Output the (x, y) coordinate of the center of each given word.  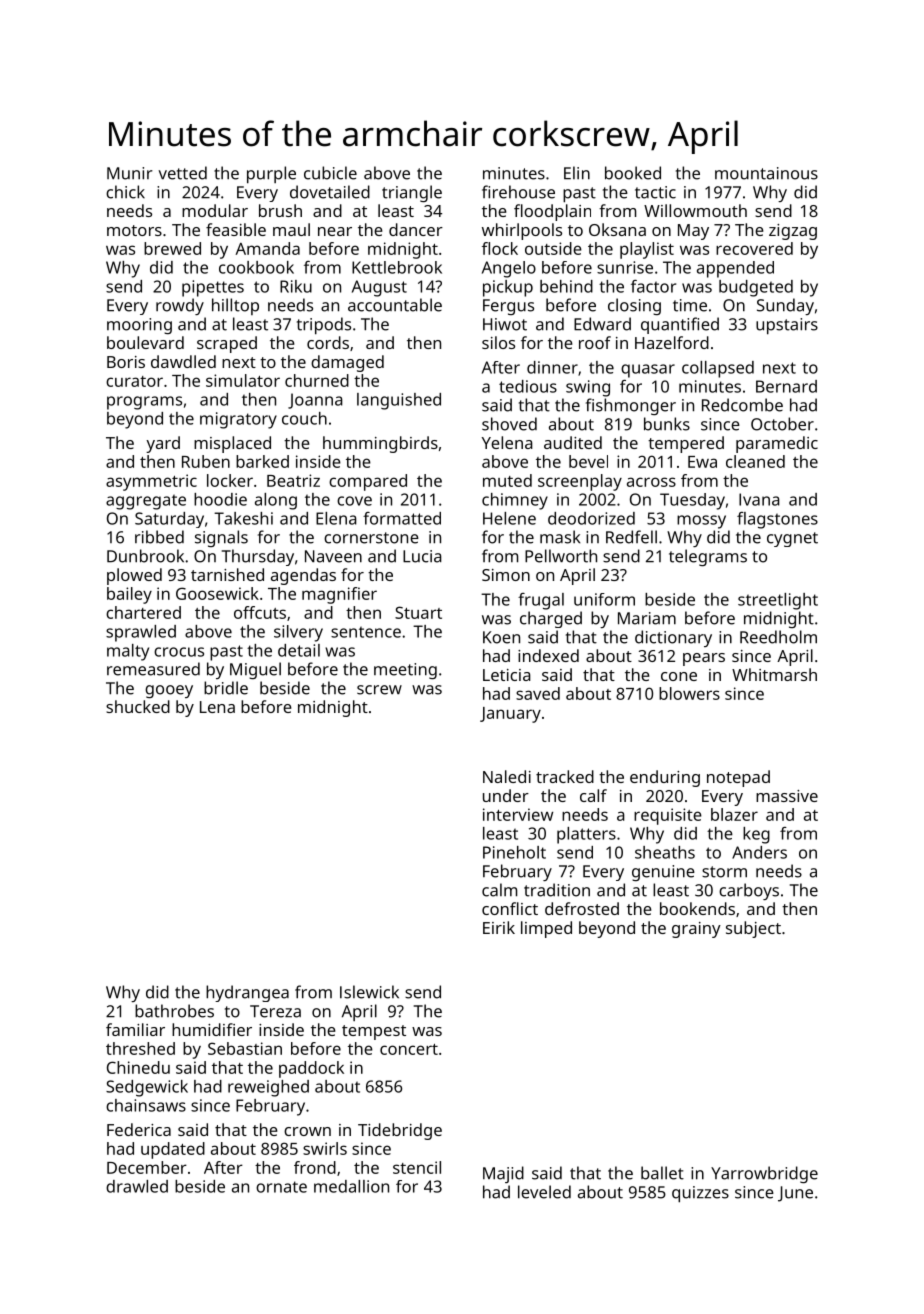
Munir (130, 173)
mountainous (766, 173)
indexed (548, 655)
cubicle (330, 173)
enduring (665, 778)
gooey (169, 691)
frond (315, 1167)
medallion (351, 1186)
